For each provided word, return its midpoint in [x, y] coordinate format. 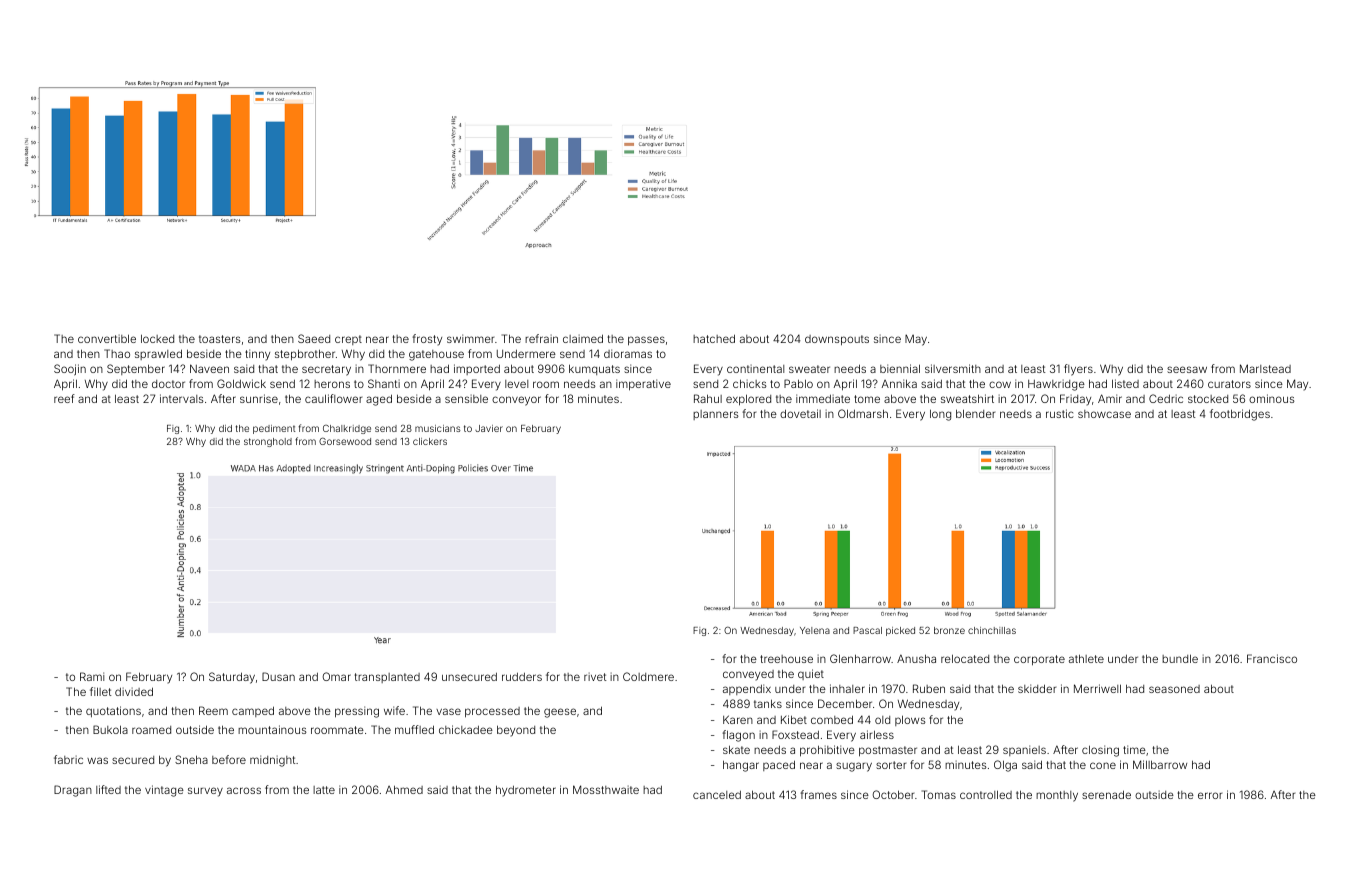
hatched [714, 338]
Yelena [815, 630]
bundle [1180, 658]
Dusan [278, 676]
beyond [516, 731]
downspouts [837, 340]
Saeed [314, 338]
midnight [272, 761]
